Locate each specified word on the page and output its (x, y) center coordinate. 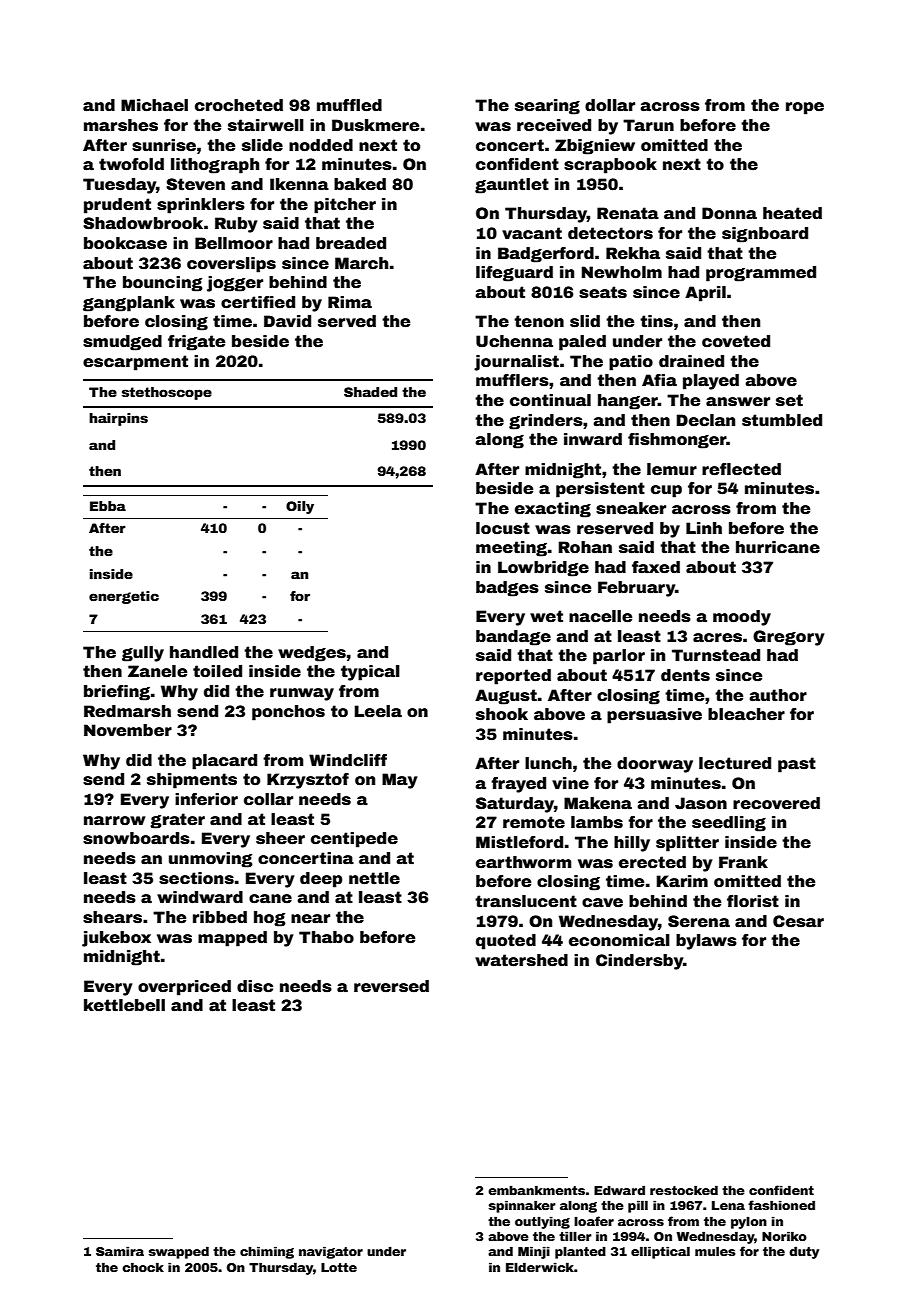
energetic (124, 597)
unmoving (211, 860)
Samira (120, 1251)
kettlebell (124, 1005)
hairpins (118, 419)
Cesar (798, 921)
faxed (656, 567)
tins (656, 321)
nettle (374, 878)
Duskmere (375, 125)
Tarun (648, 125)
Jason (701, 803)
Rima (350, 302)
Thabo (326, 937)
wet (546, 616)
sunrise (164, 145)
